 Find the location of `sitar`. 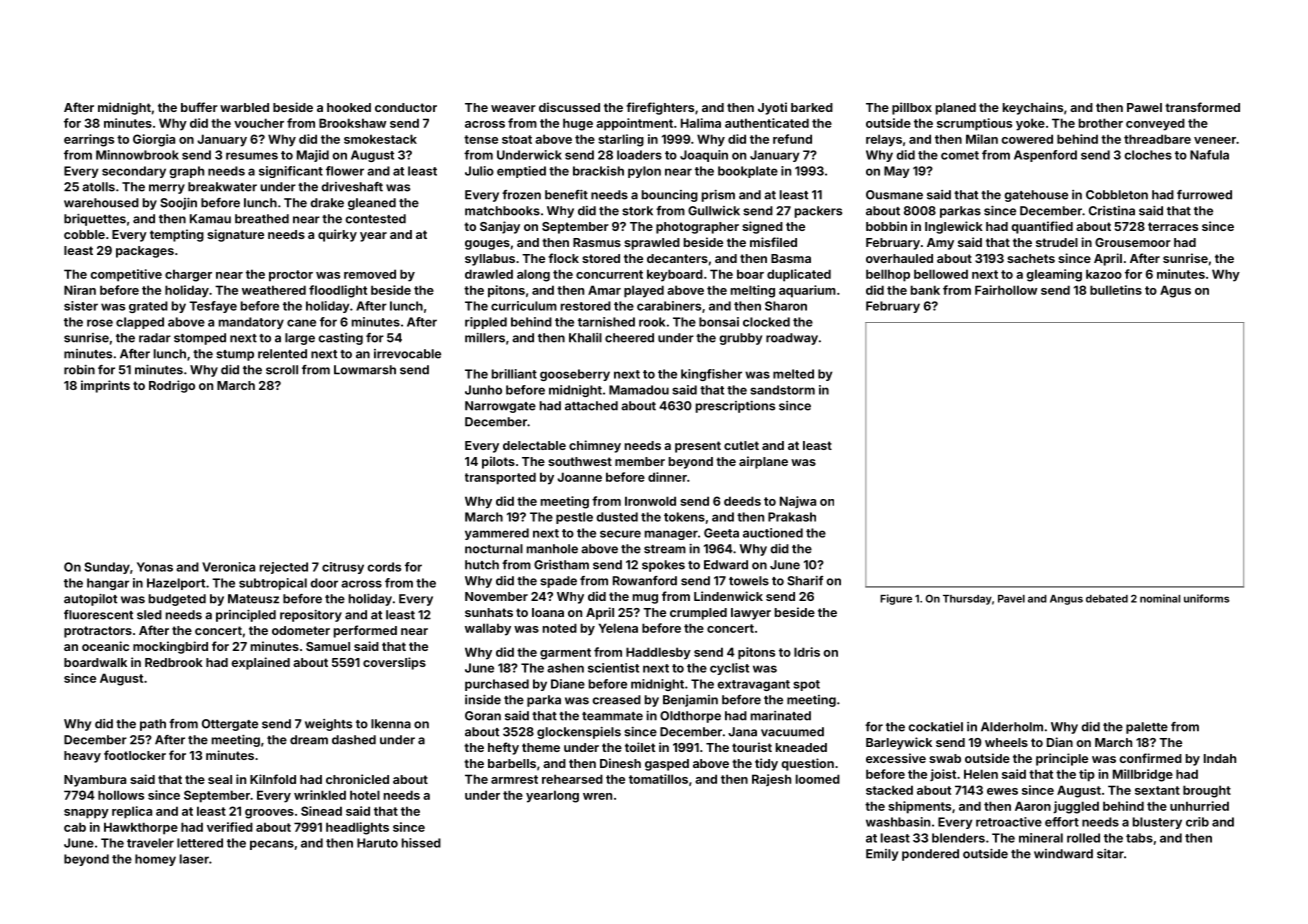

sitar is located at coordinates (1110, 854).
